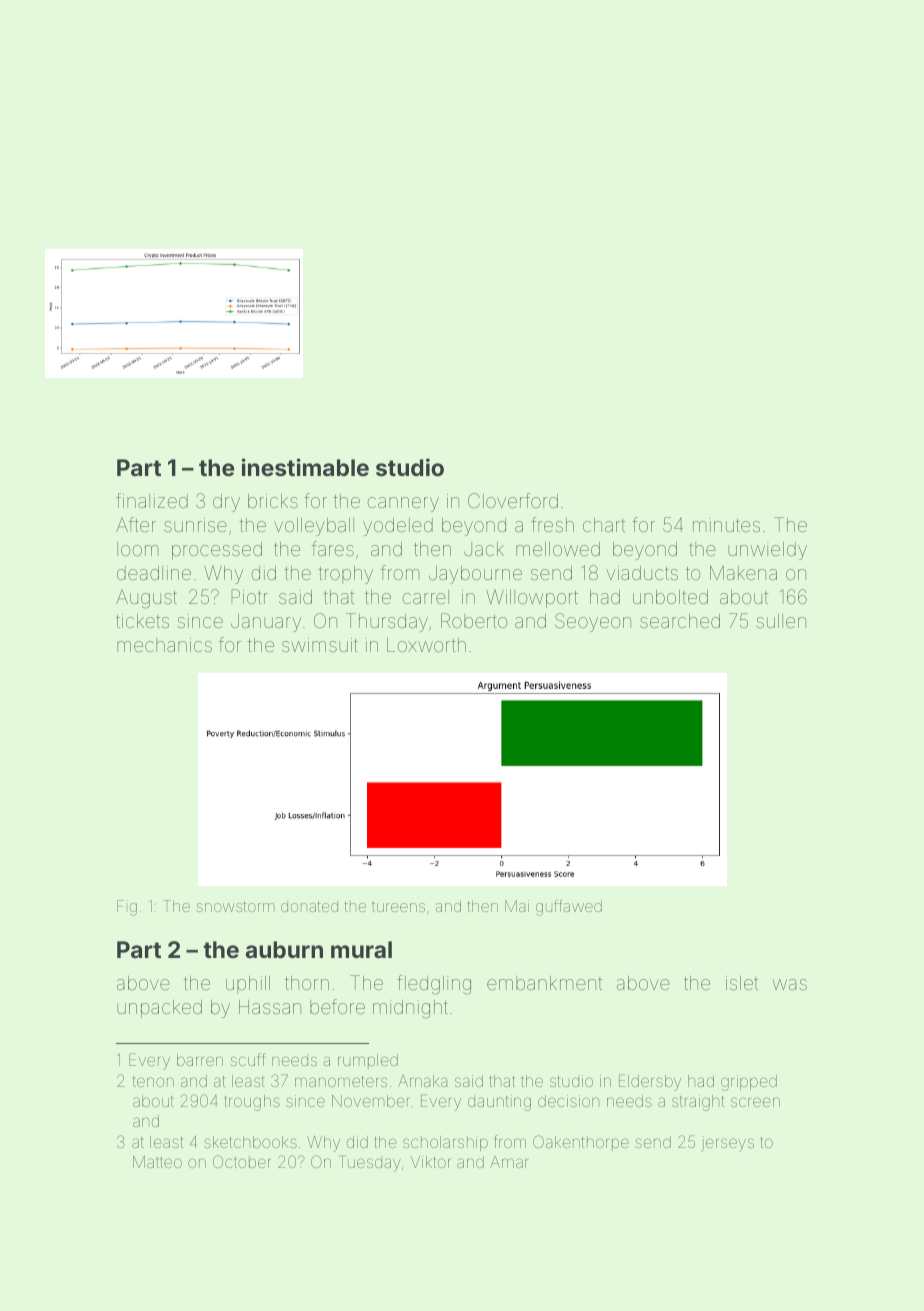 The height and width of the screenshot is (1311, 924). Describe the element at coordinates (680, 621) in the screenshot. I see `searched` at that location.
